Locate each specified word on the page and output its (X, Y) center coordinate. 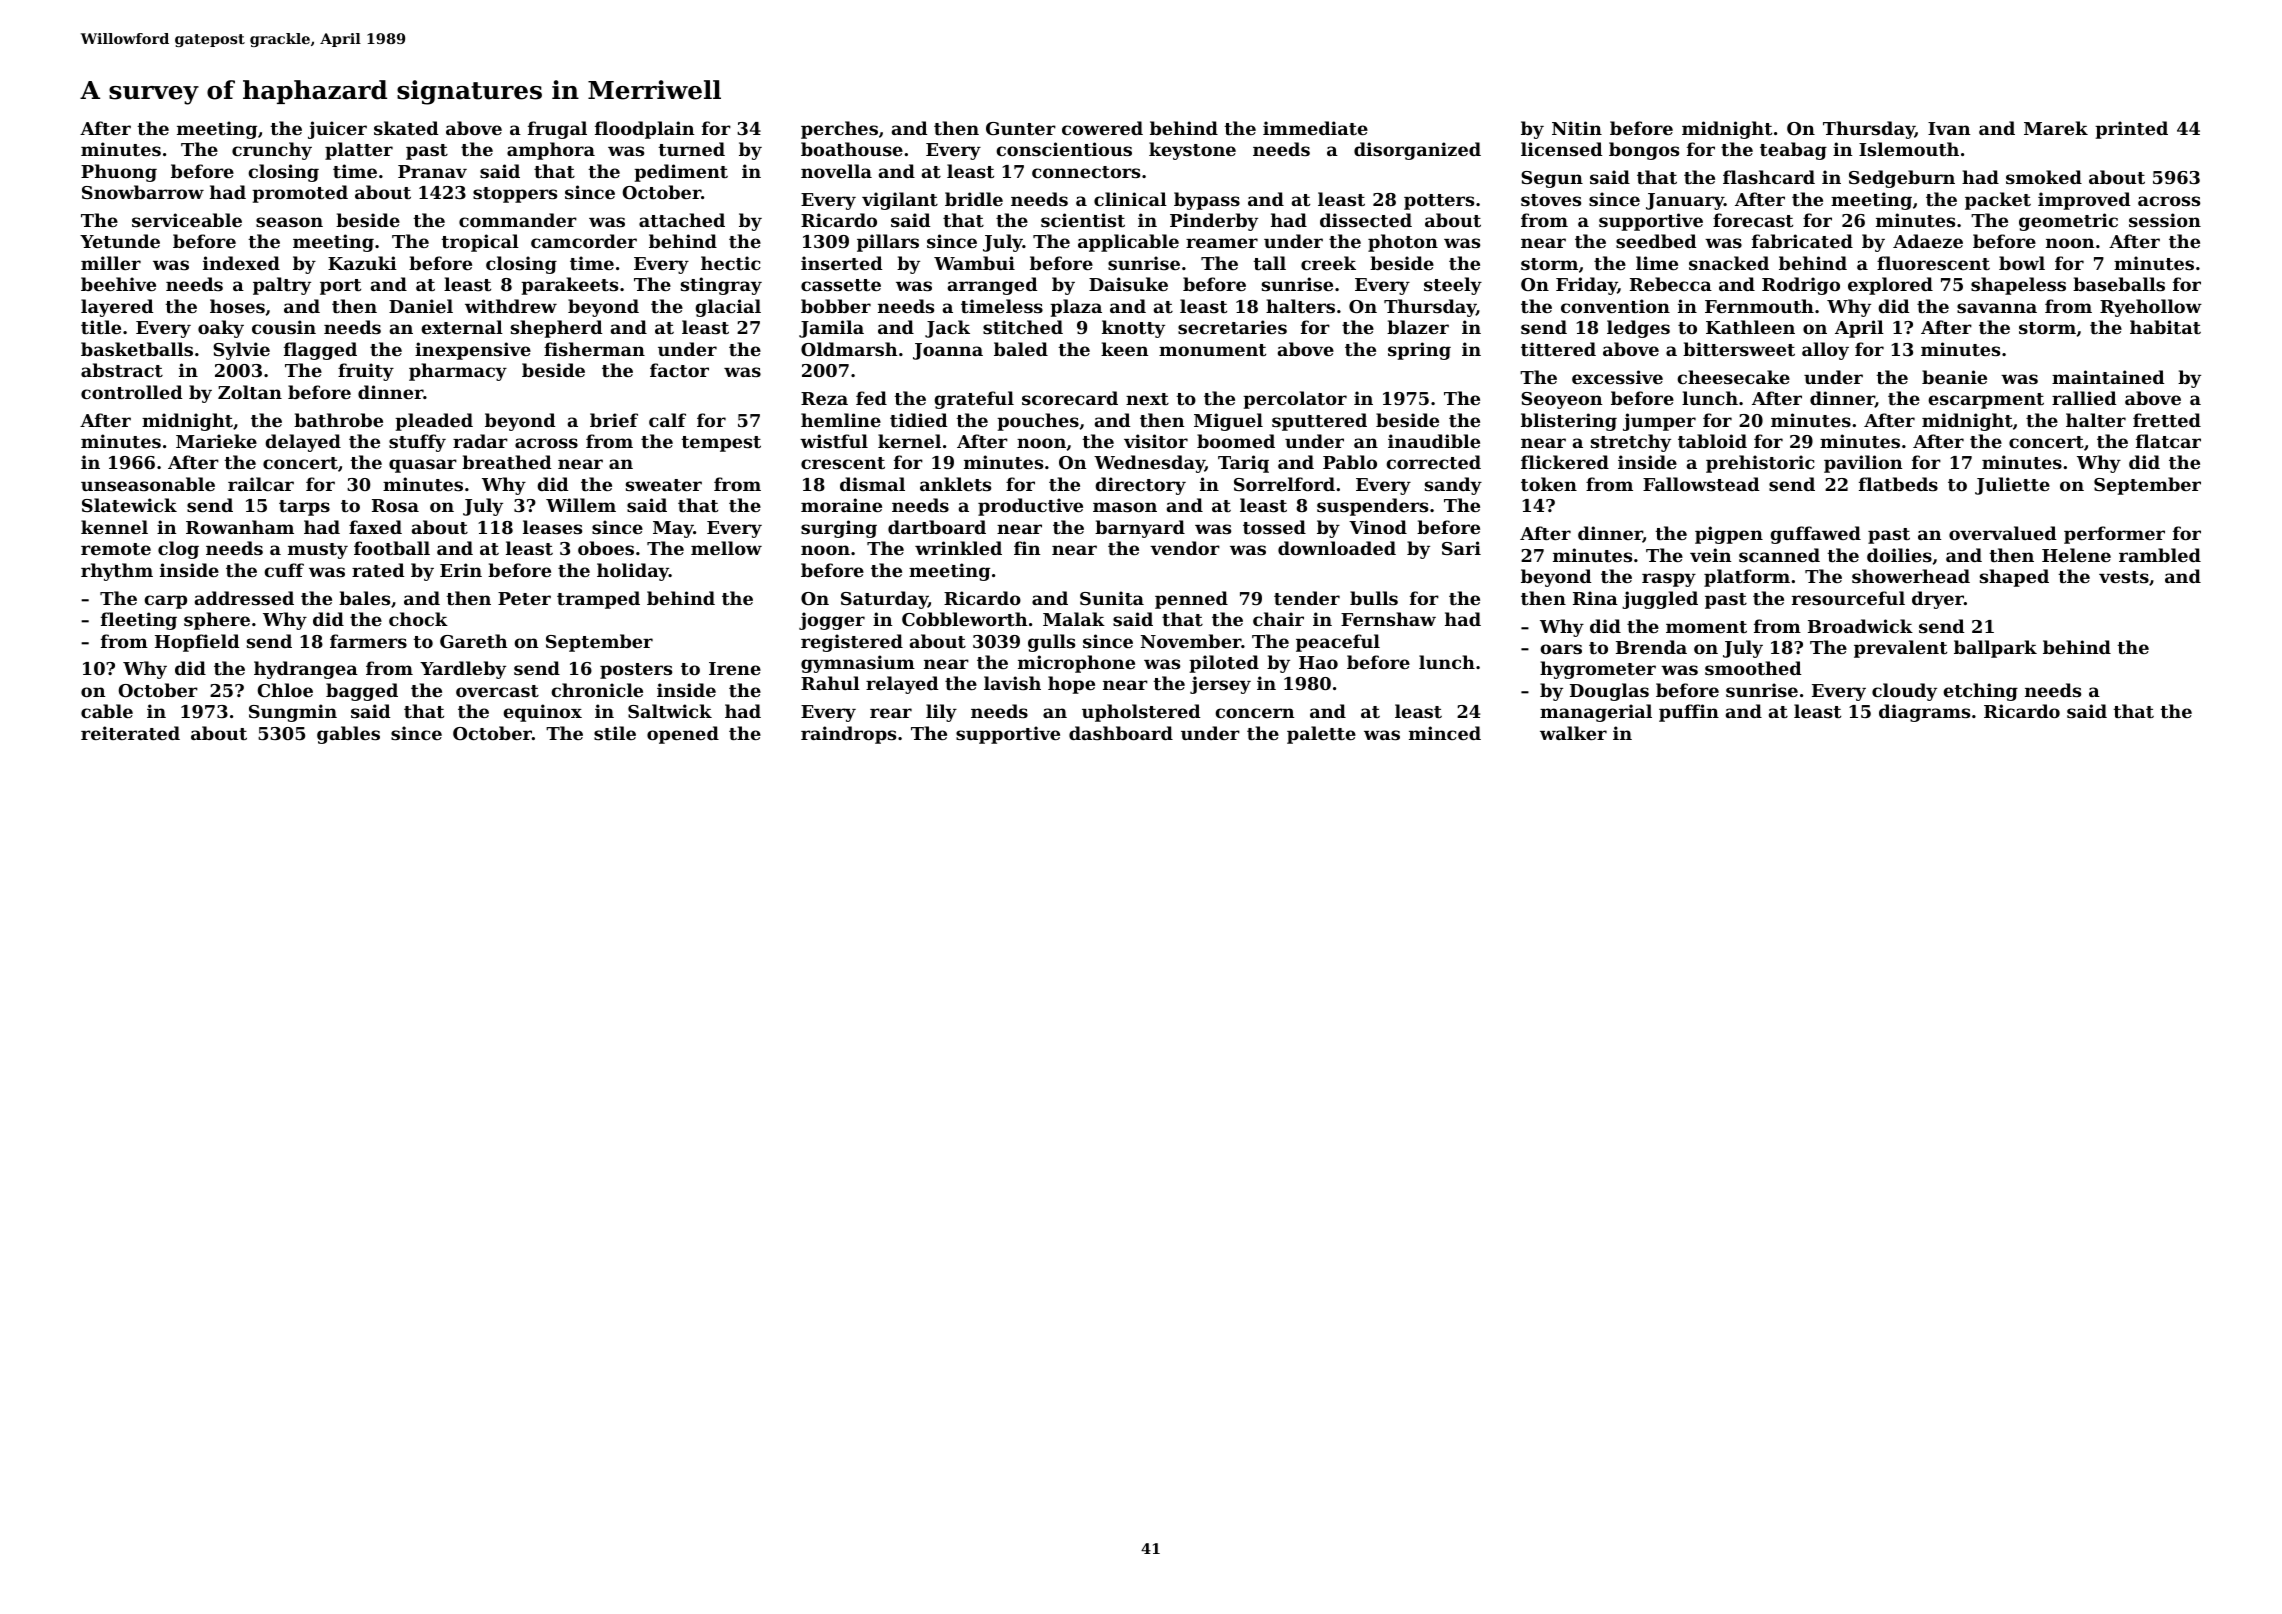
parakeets (569, 286)
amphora (551, 151)
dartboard (937, 527)
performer (2114, 535)
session (2165, 220)
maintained (2108, 377)
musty (318, 551)
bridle (974, 199)
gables (348, 735)
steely (1453, 286)
